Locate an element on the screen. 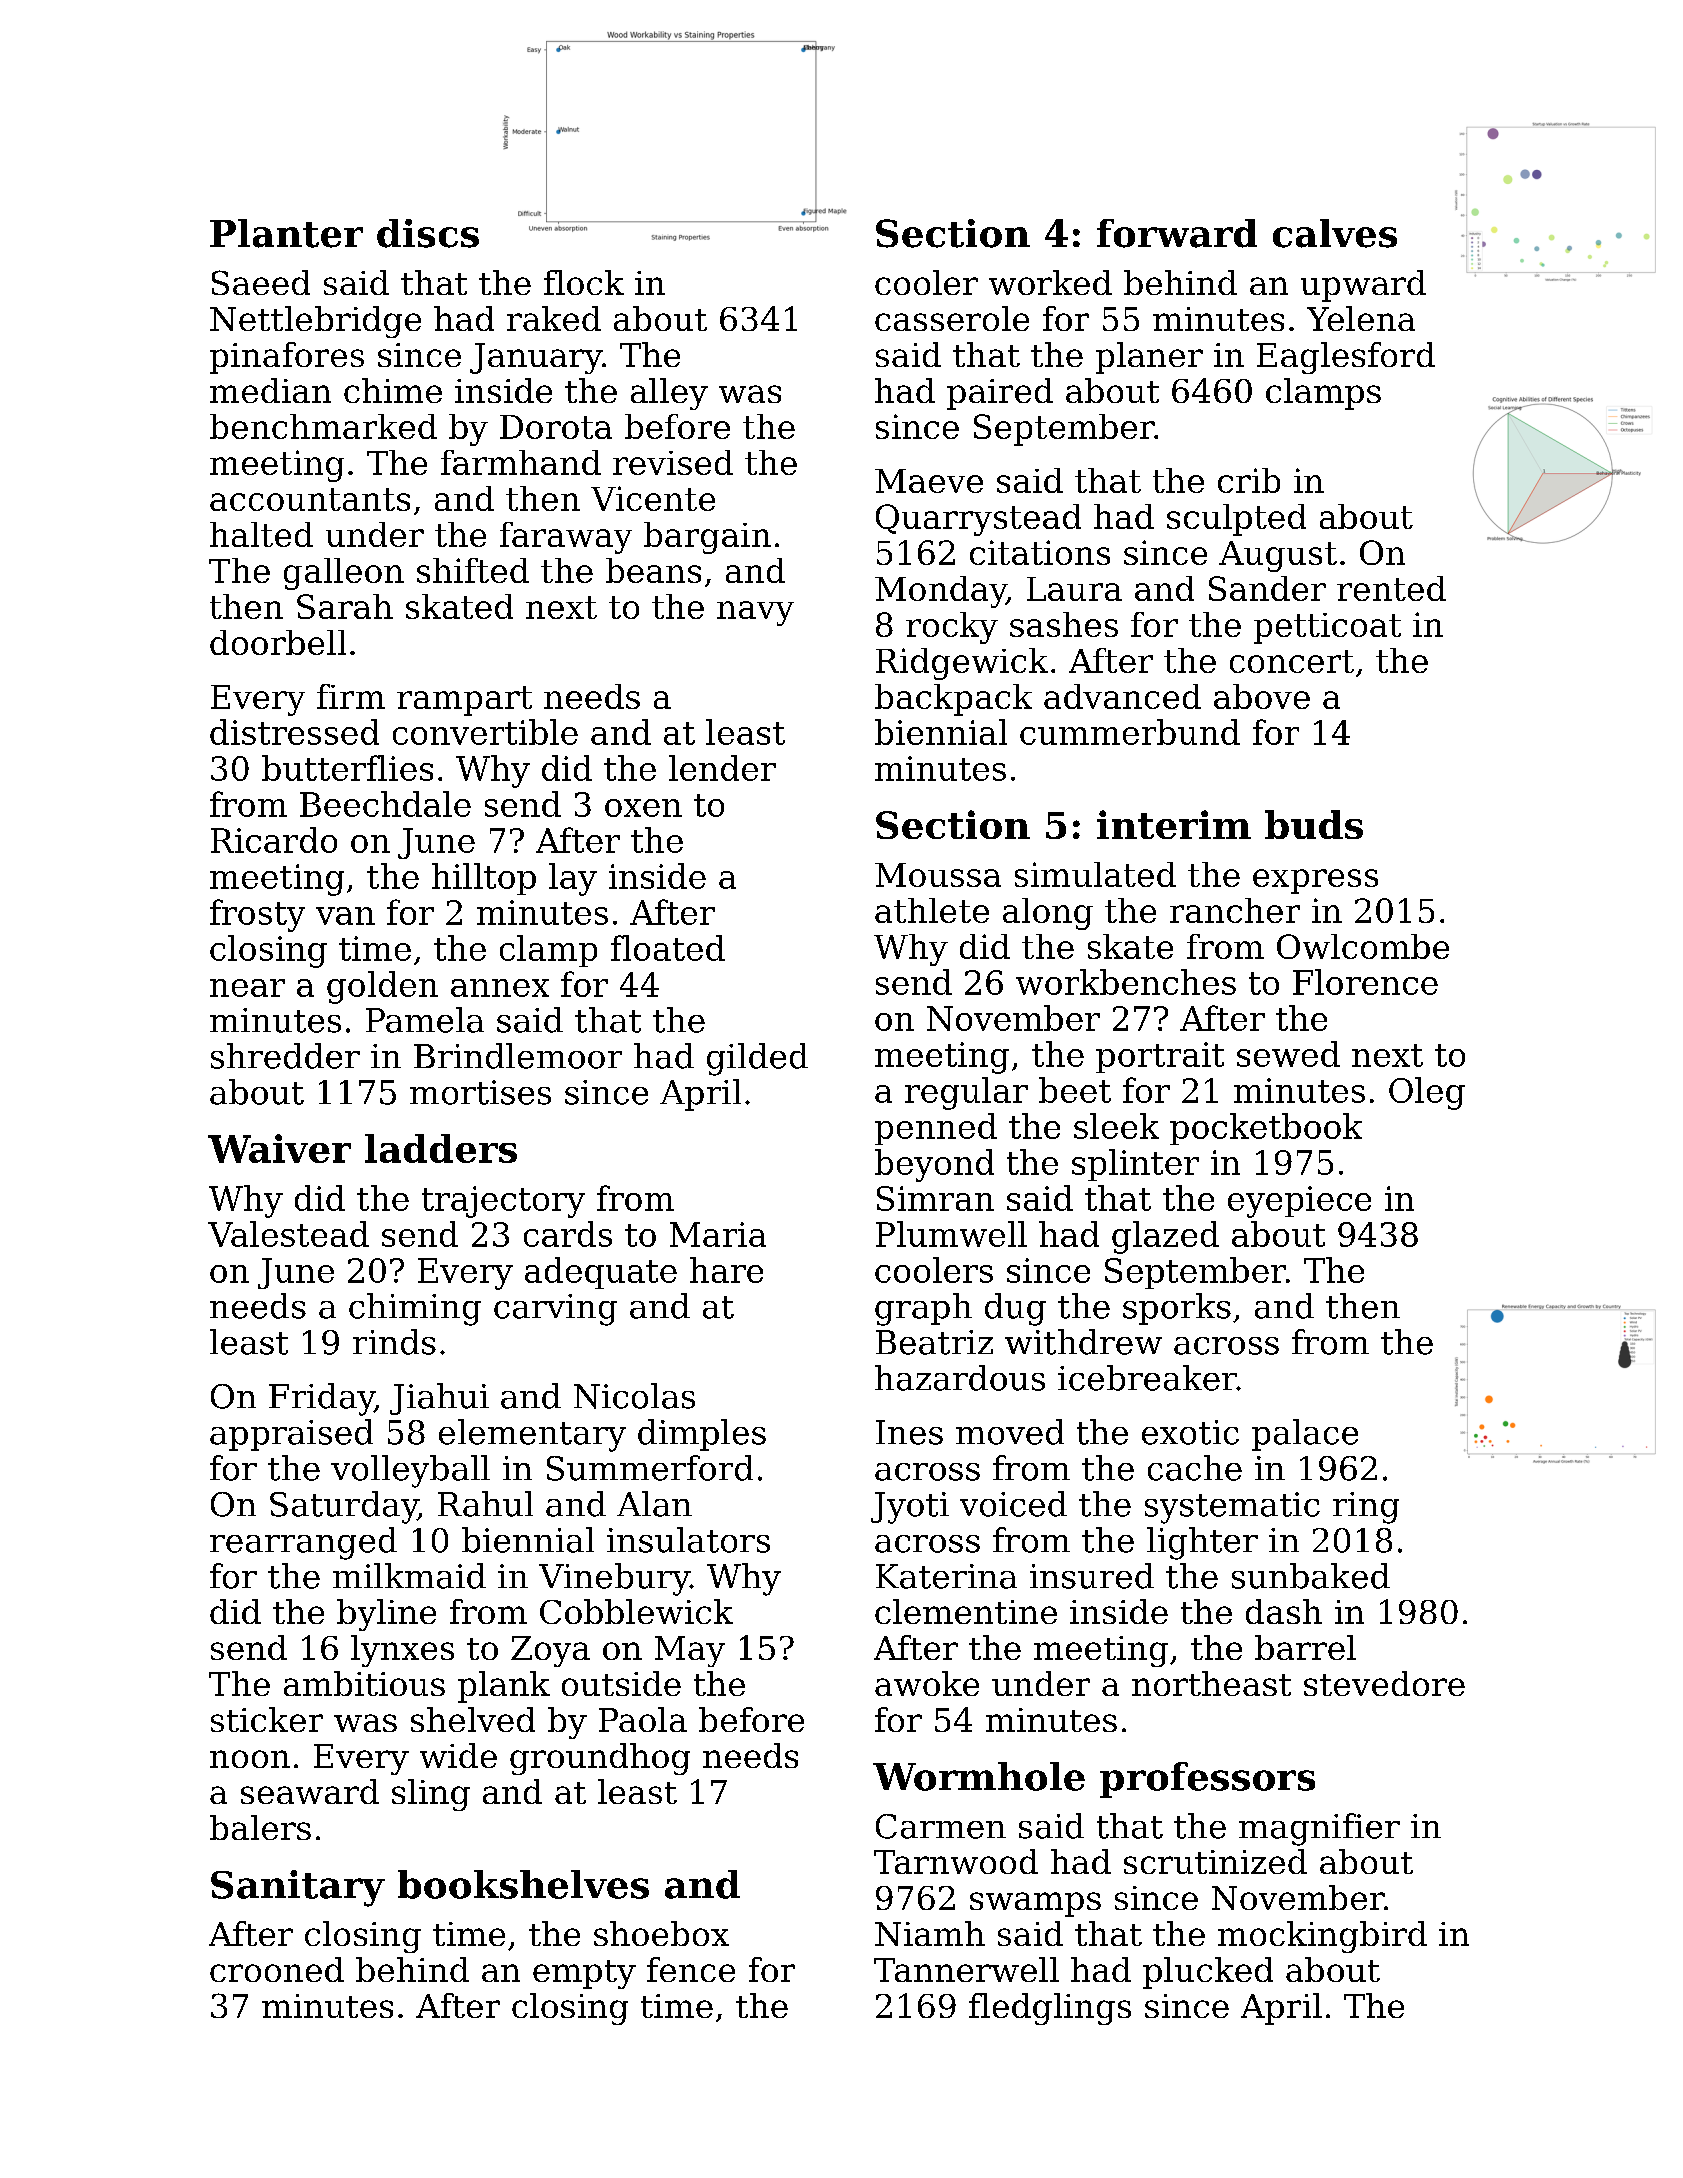  Valestead is located at coordinates (288, 1234).
